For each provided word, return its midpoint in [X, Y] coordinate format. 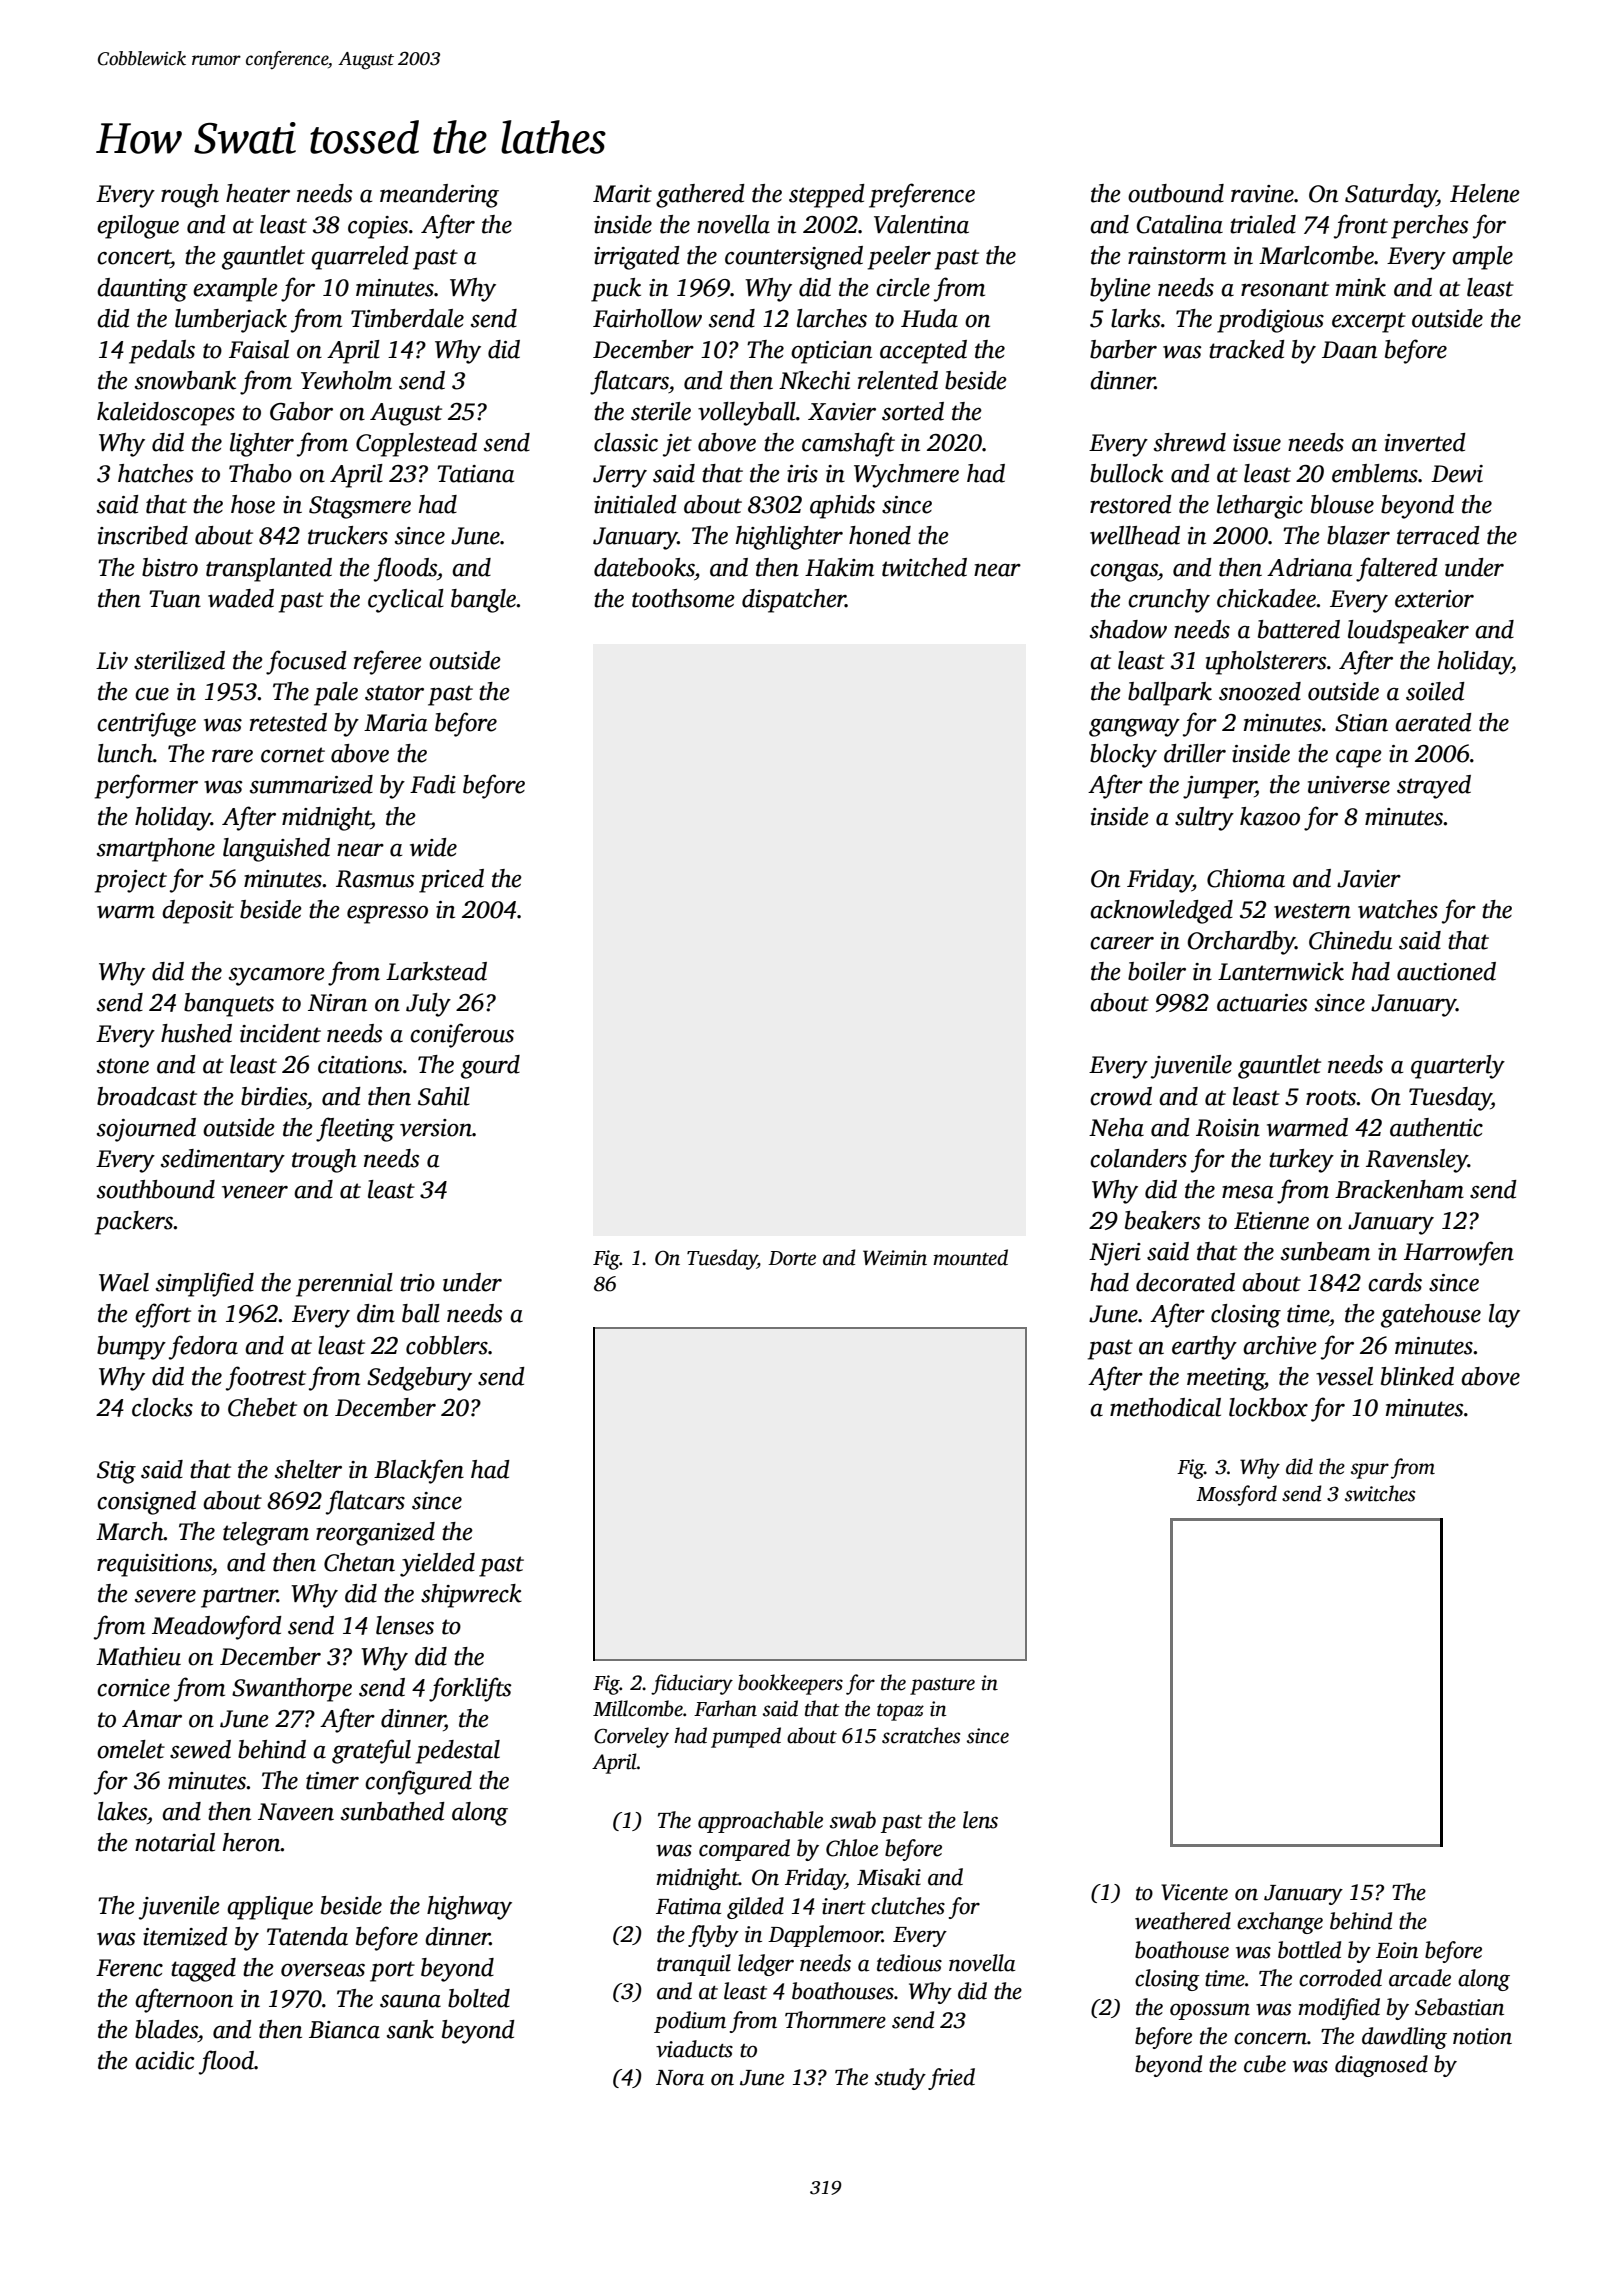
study [900, 2079]
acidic [165, 2060]
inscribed [143, 535]
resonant [1285, 289]
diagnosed [1381, 2066]
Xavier [842, 412]
